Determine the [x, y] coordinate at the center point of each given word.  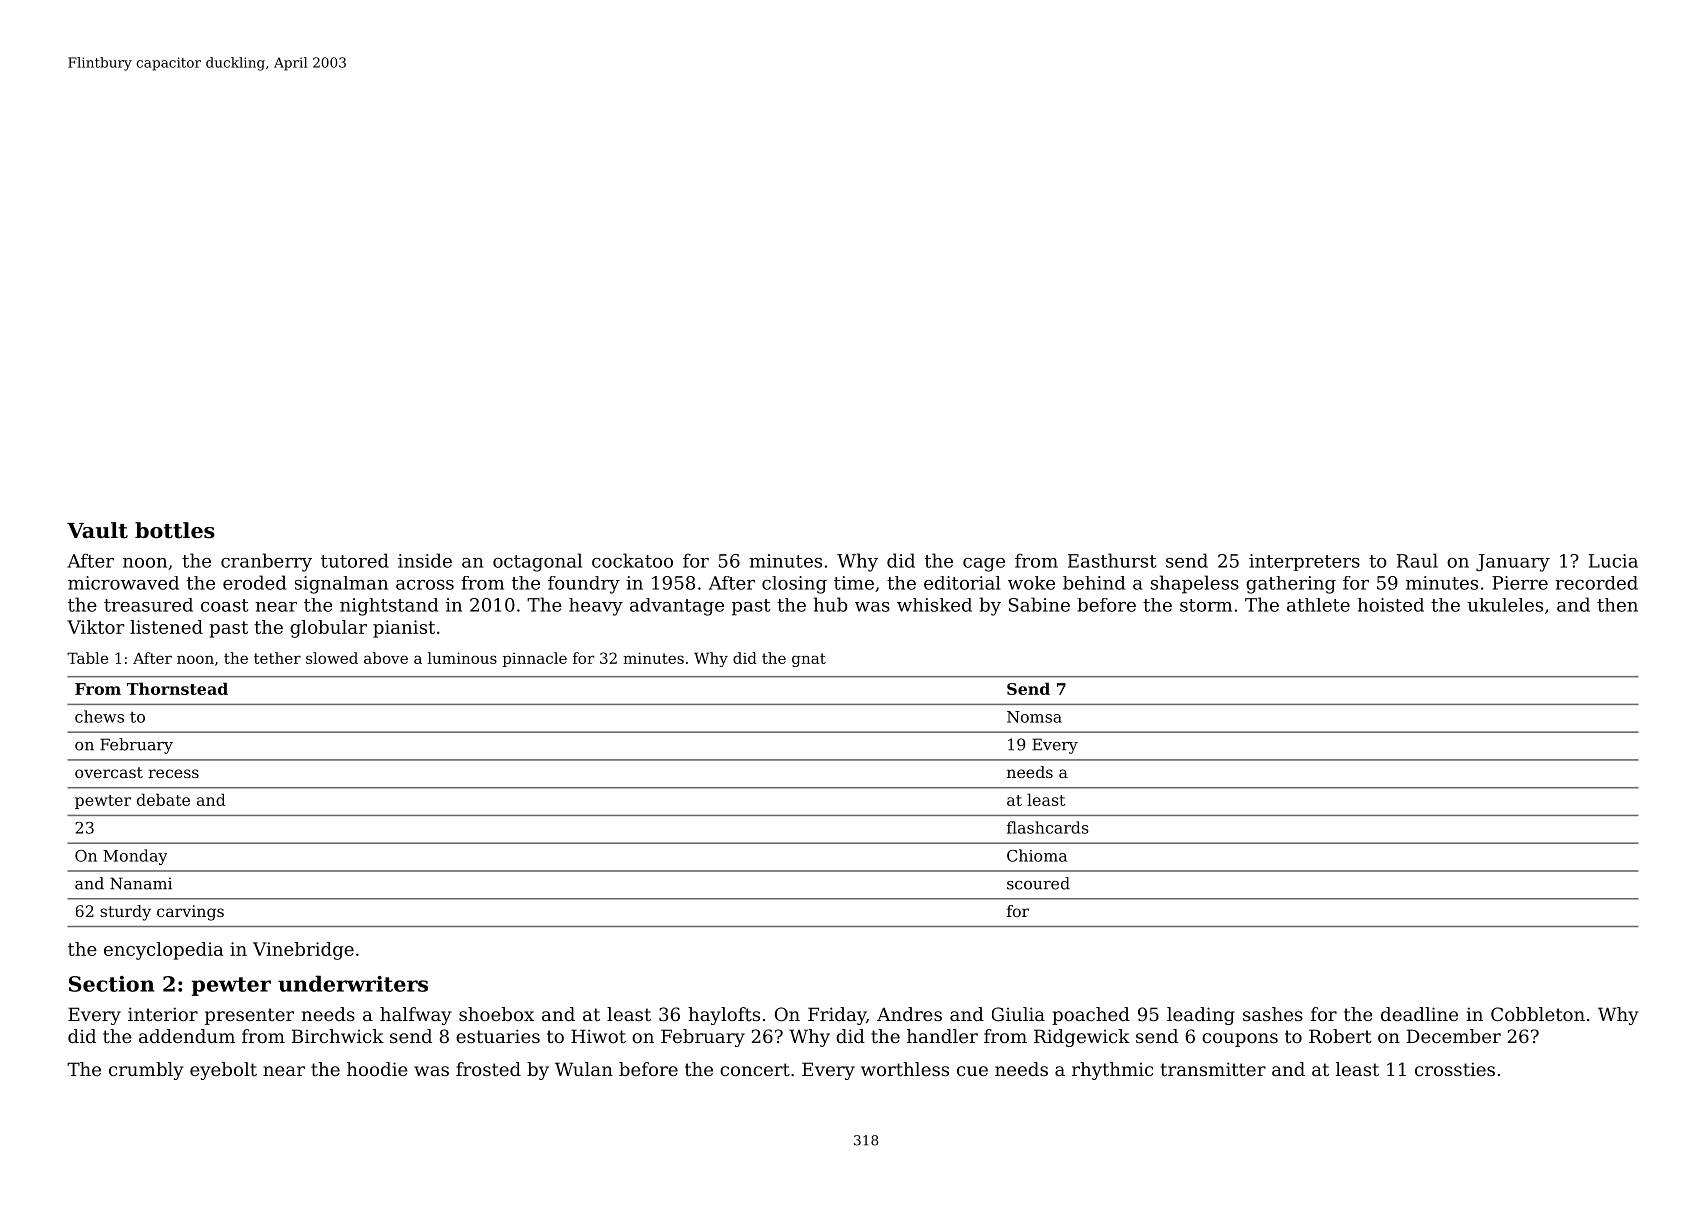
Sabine [1039, 604]
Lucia [1613, 561]
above [386, 658]
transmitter [1213, 1069]
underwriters [353, 983]
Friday [837, 1016]
